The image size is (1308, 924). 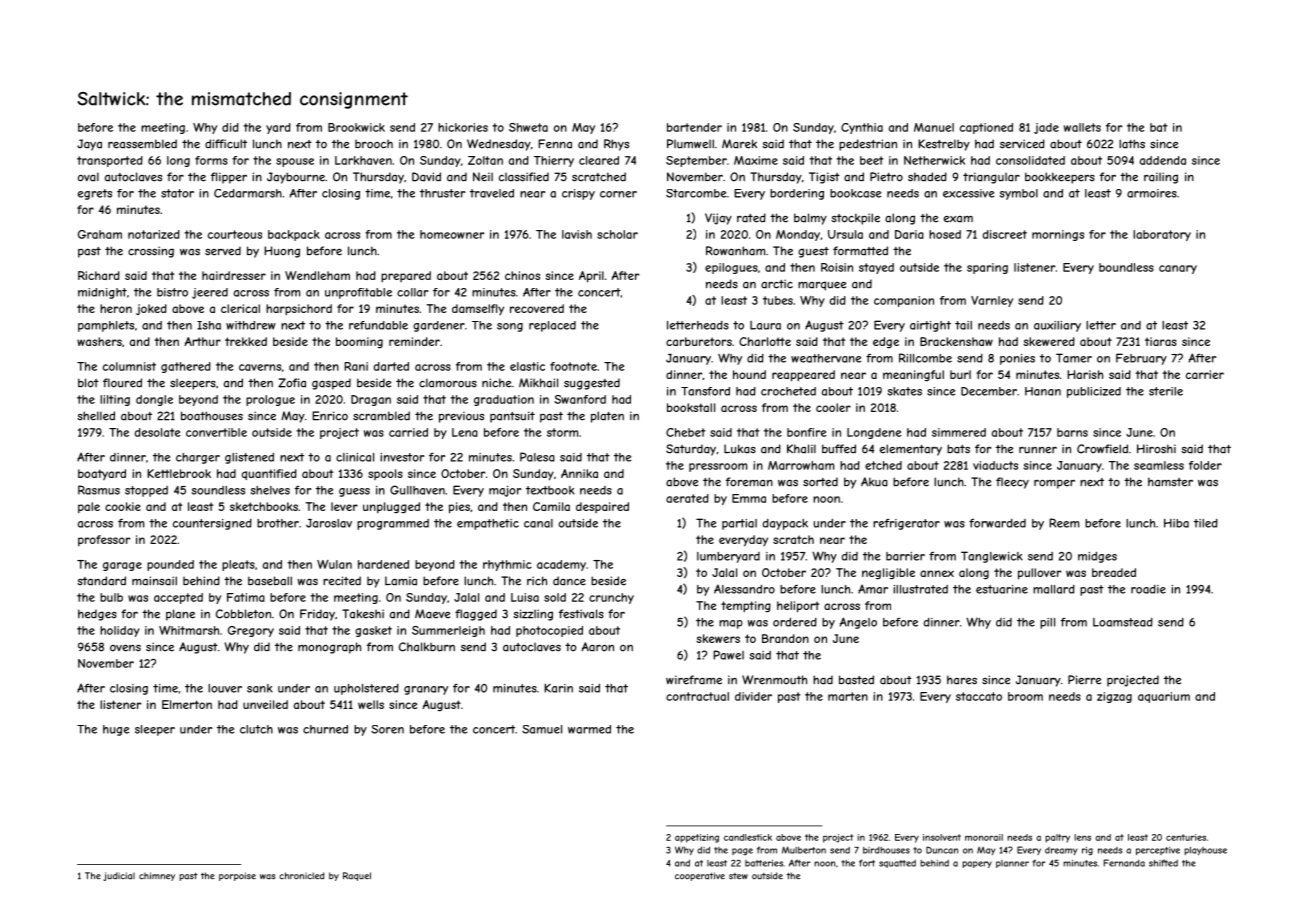 What do you see at coordinates (748, 837) in the screenshot?
I see `candlestick` at bounding box center [748, 837].
